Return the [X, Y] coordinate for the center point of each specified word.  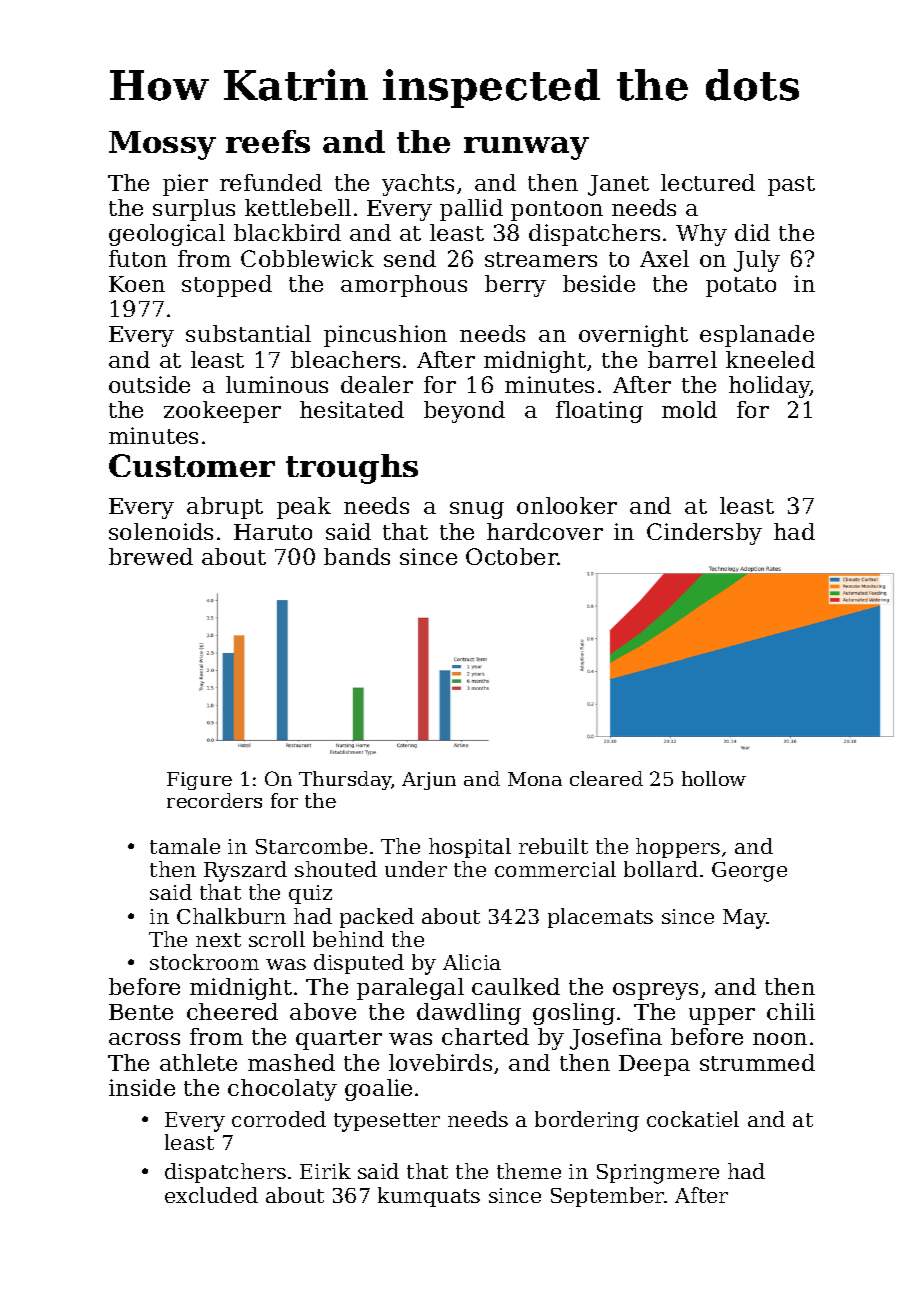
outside [149, 384]
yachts [418, 185]
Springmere [658, 1174]
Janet [618, 185]
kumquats [429, 1197]
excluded [211, 1195]
